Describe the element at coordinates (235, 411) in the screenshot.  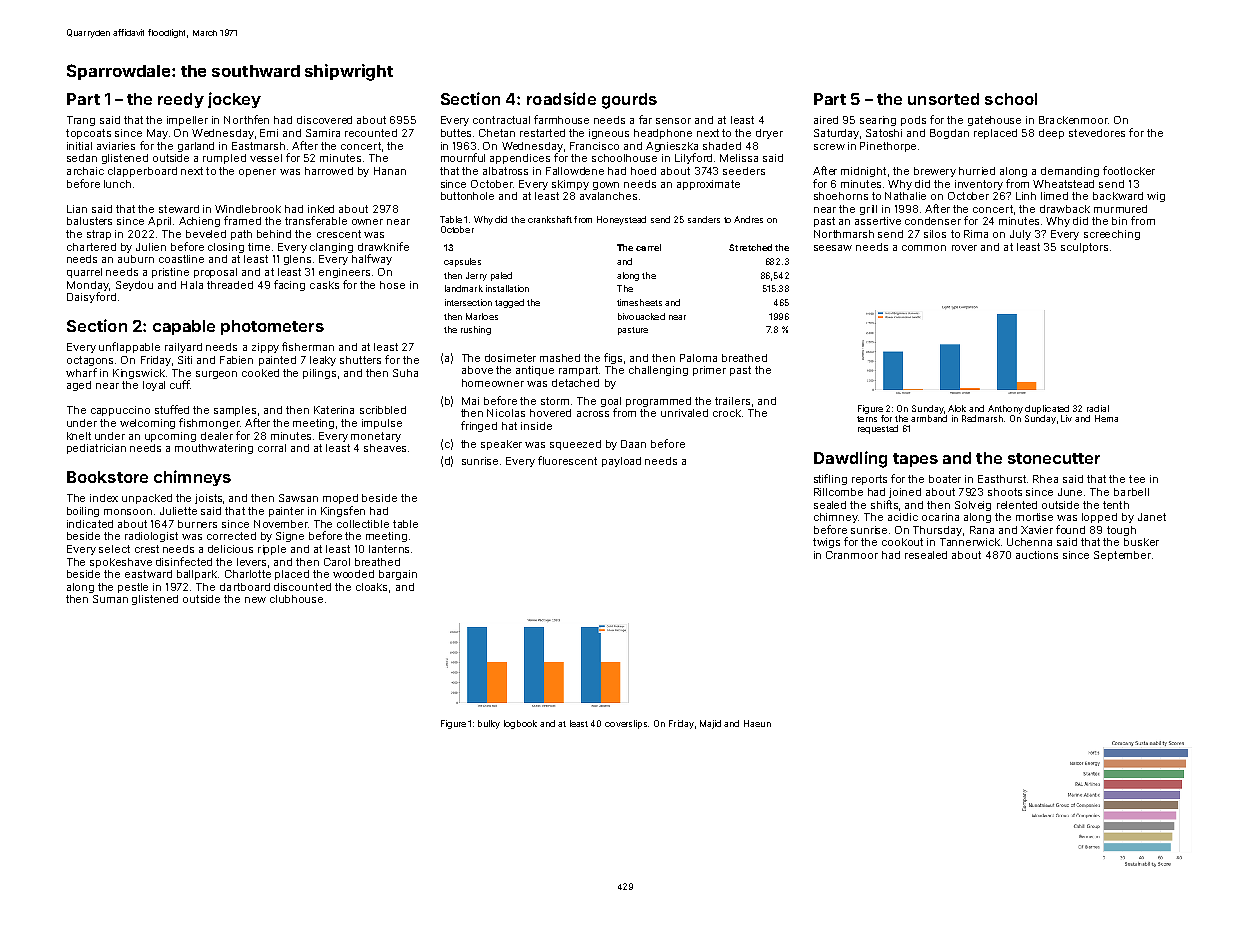
I see `samples` at that location.
